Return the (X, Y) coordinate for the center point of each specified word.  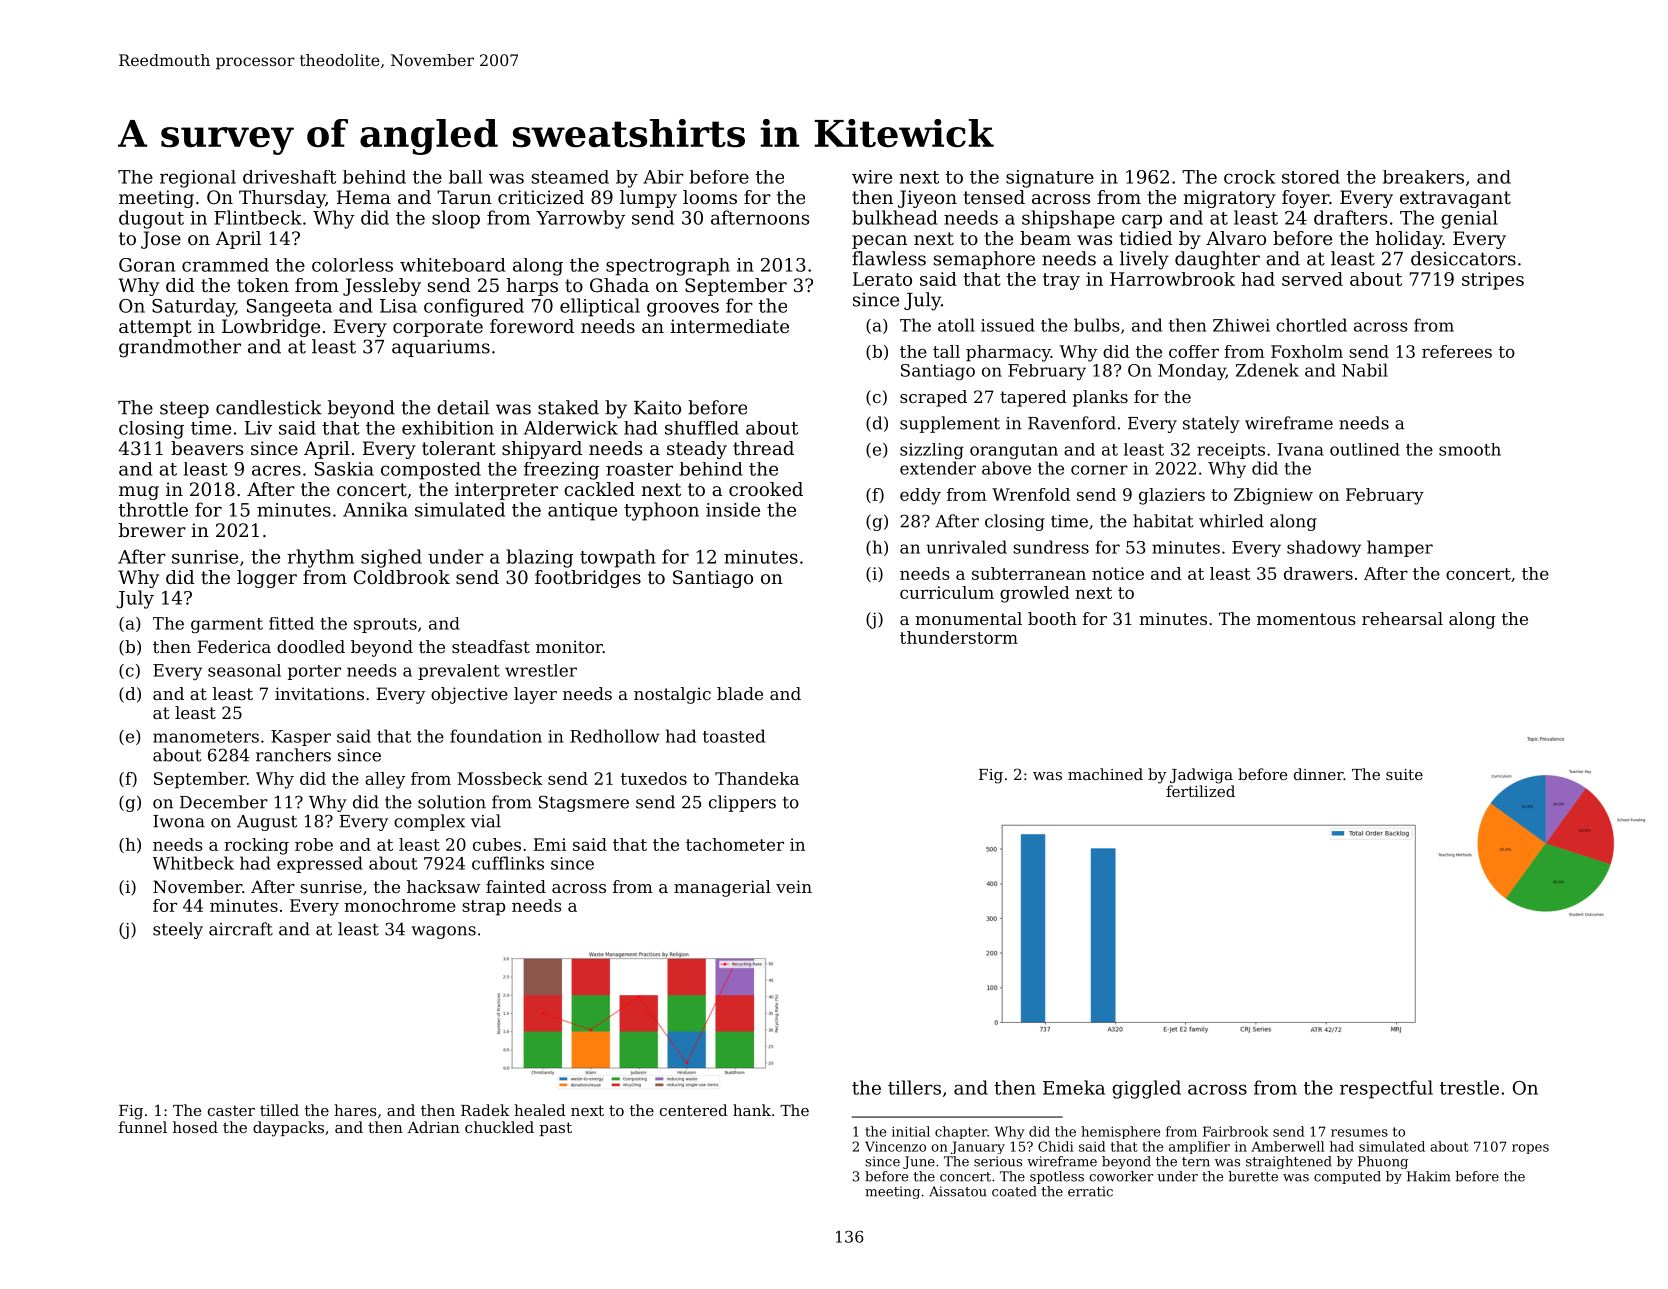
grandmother (180, 348)
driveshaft (289, 177)
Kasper (301, 738)
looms (710, 197)
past (556, 1129)
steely (178, 930)
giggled (1146, 1089)
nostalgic (672, 695)
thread (763, 448)
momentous (1306, 619)
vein (794, 886)
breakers (1423, 177)
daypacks (288, 1129)
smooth (1470, 449)
